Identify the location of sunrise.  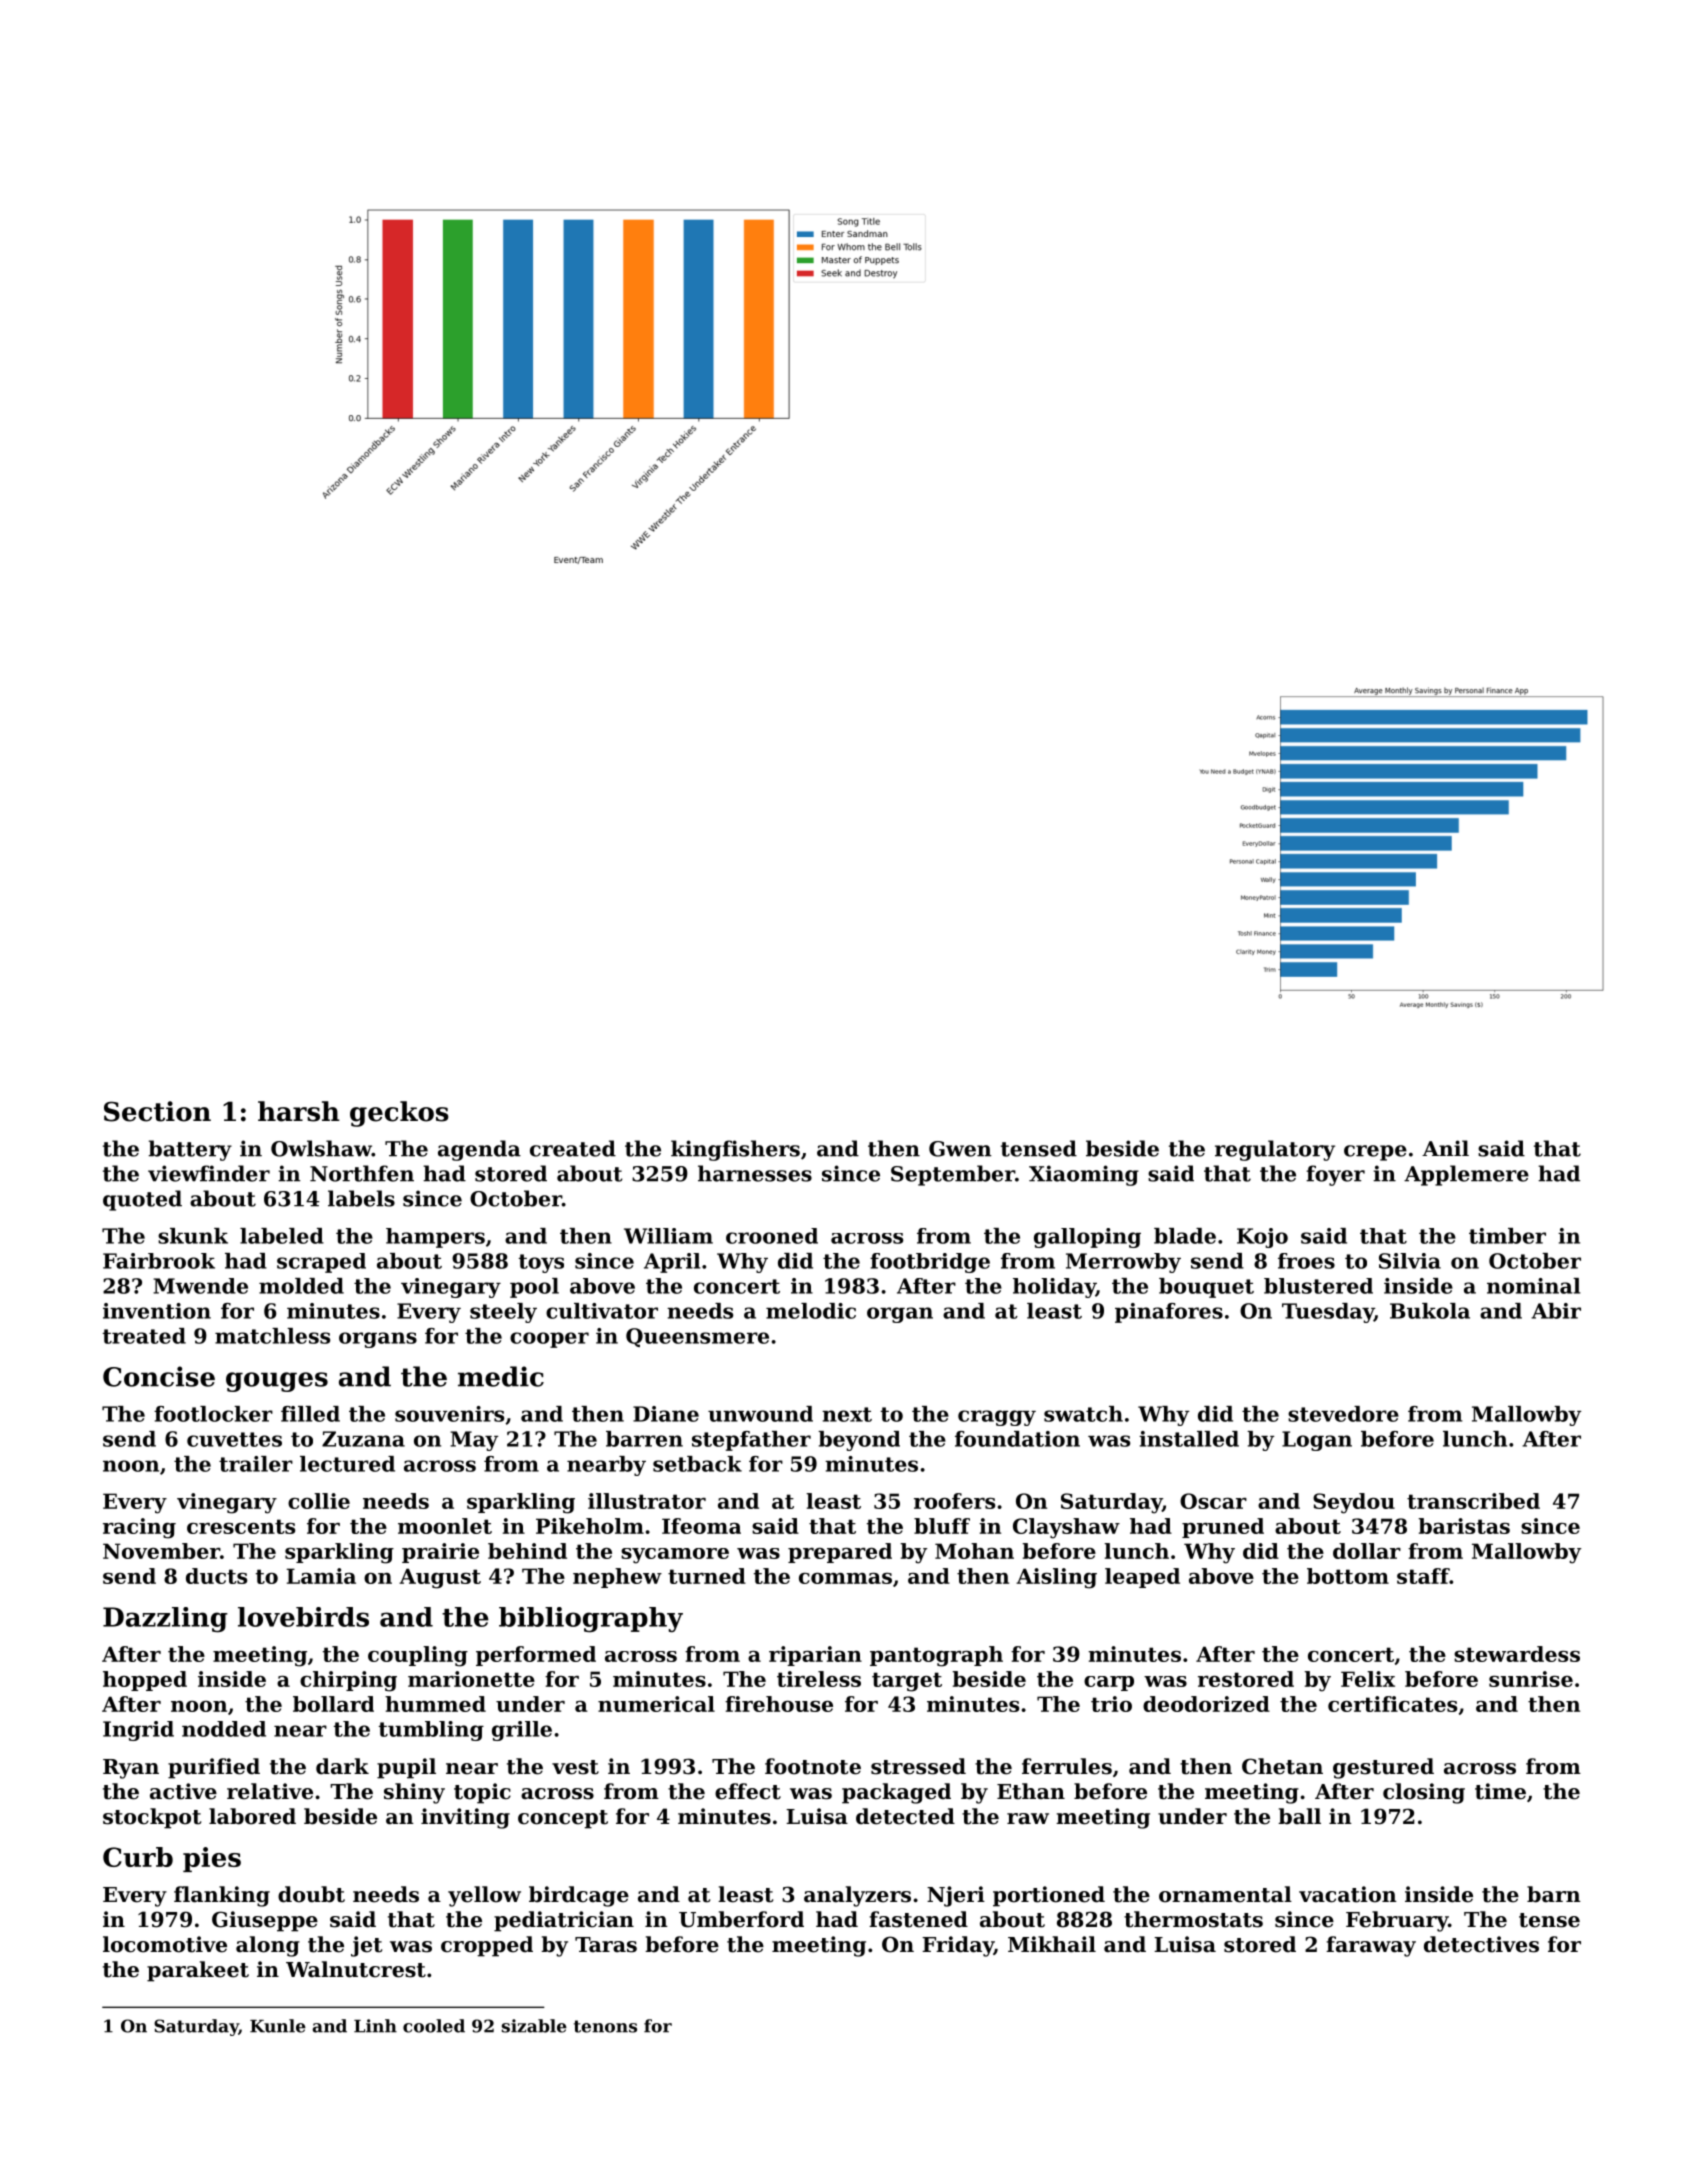
(1531, 1679).
